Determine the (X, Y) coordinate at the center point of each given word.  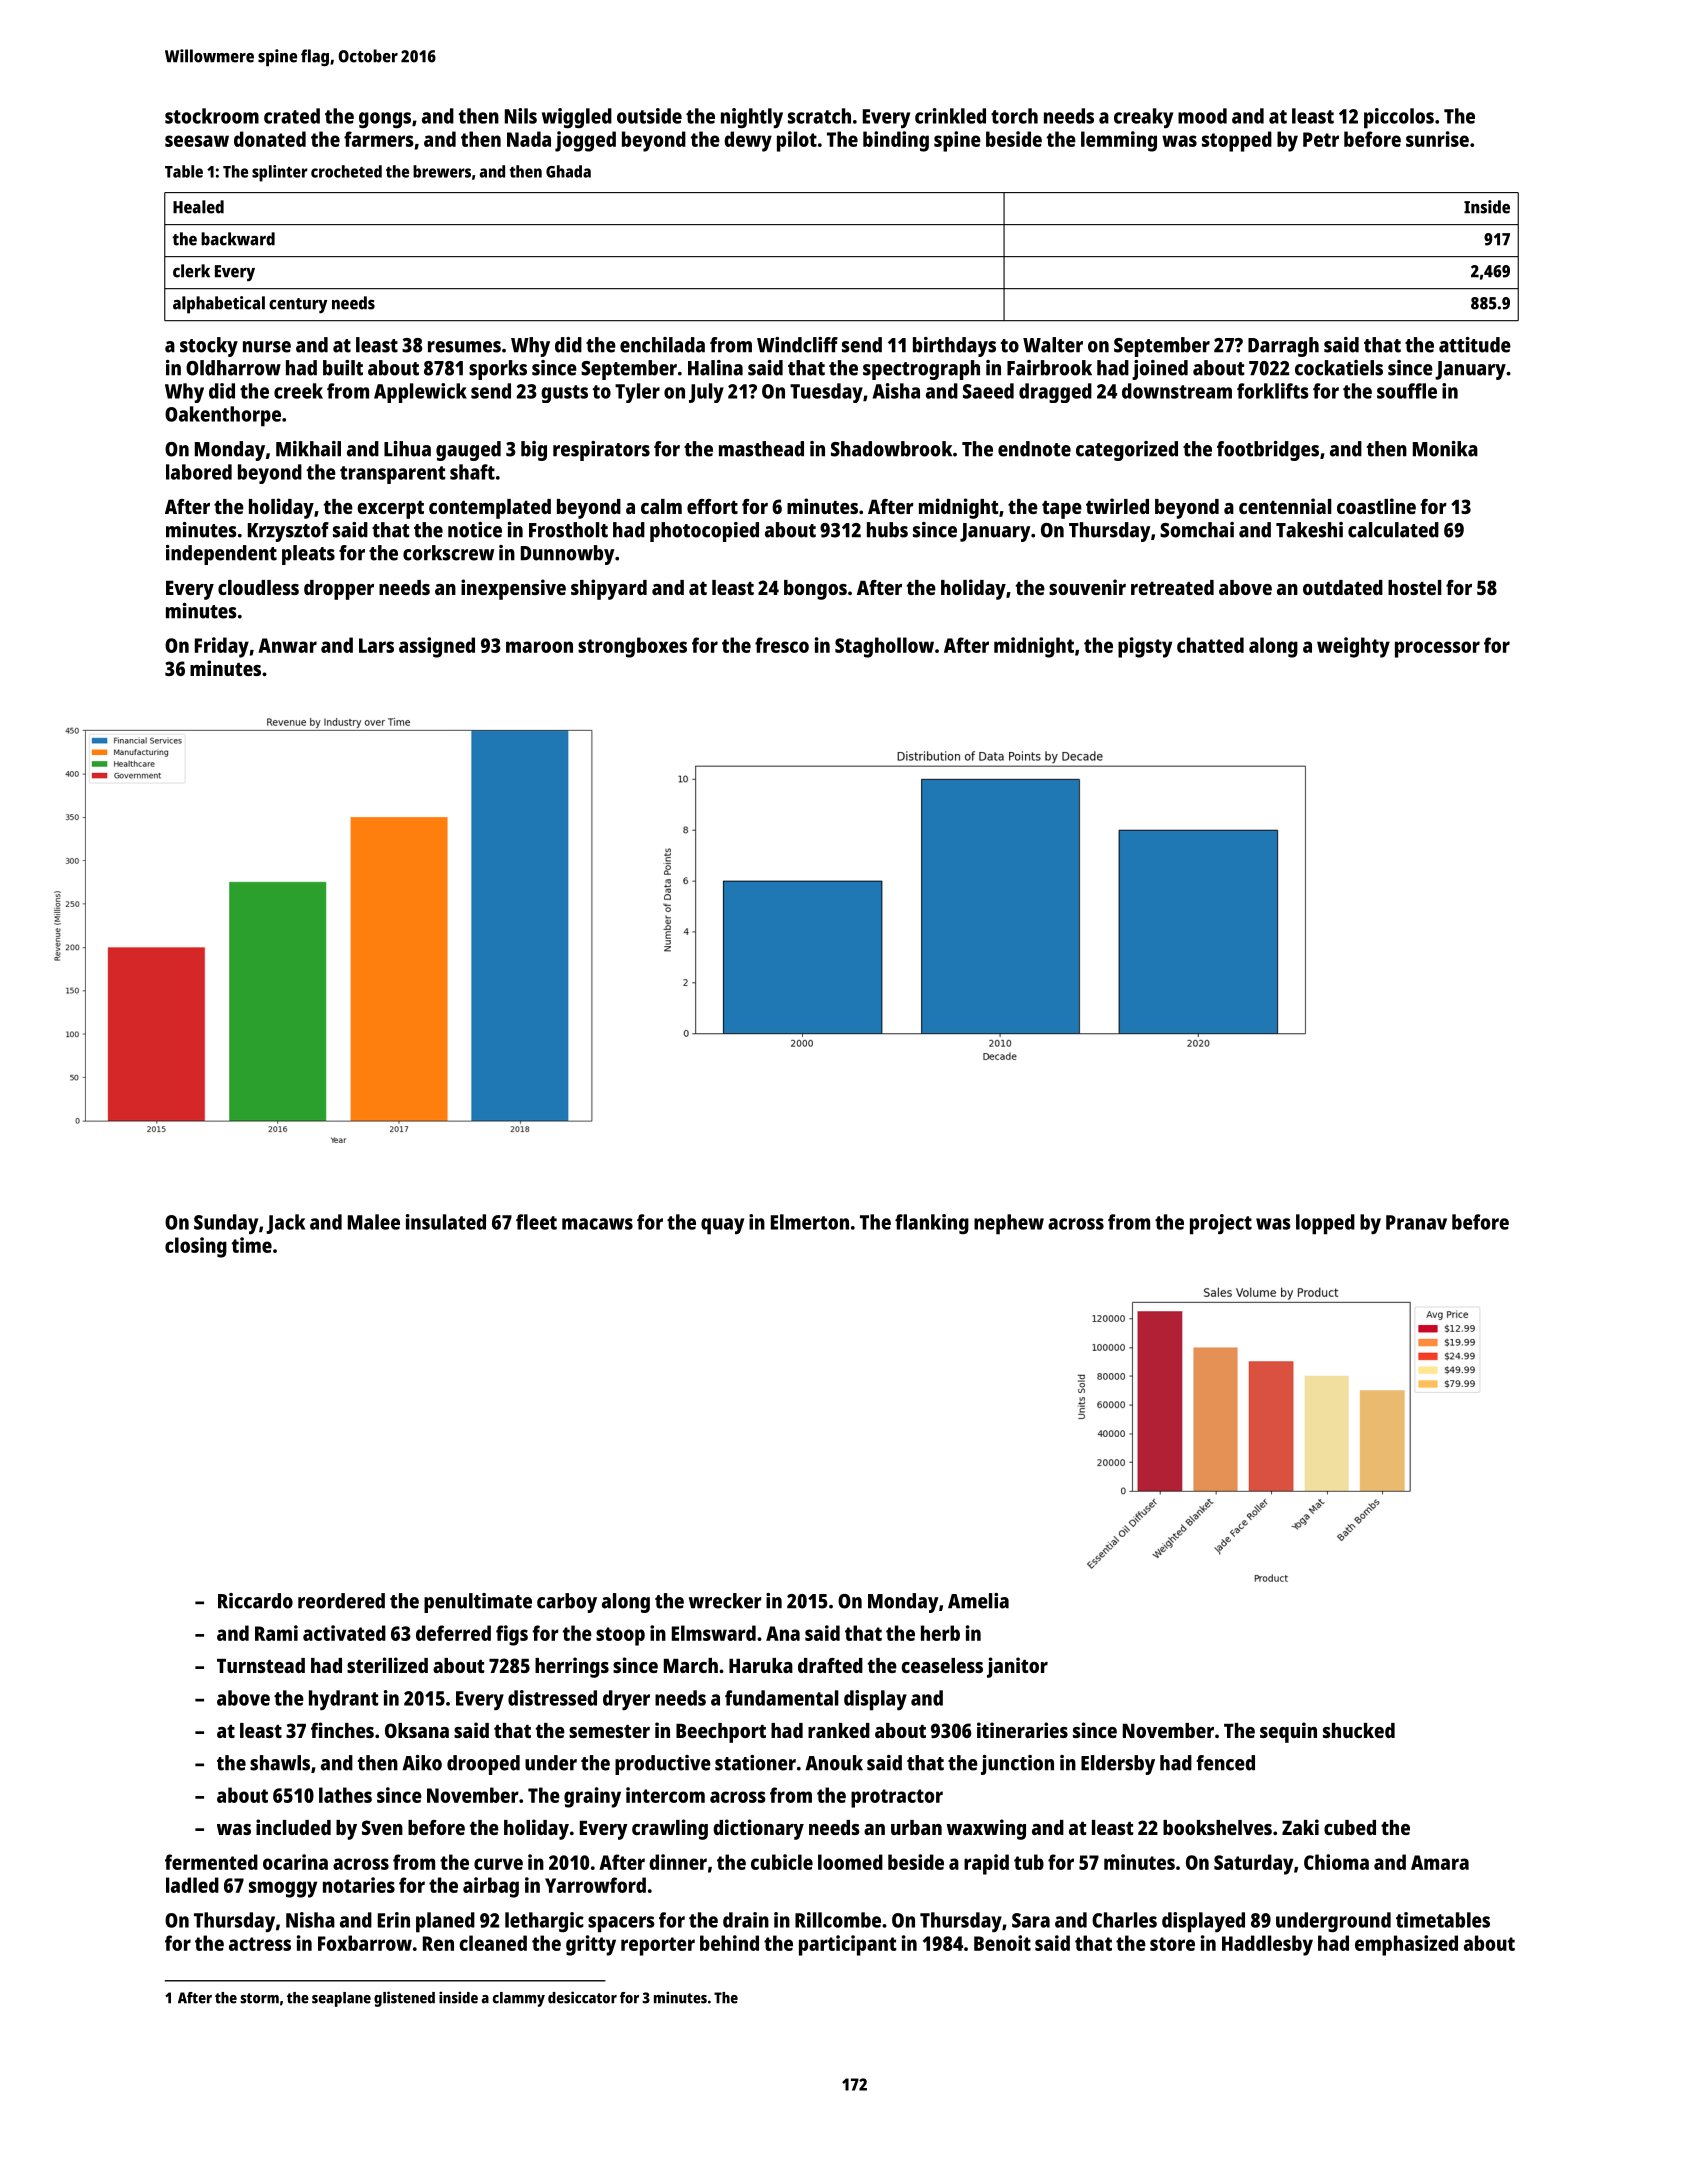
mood (1202, 116)
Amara (1440, 1862)
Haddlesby (1267, 1945)
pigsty (1145, 647)
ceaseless (942, 1665)
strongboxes (632, 647)
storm (259, 1998)
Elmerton (810, 1222)
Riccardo (255, 1601)
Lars (376, 645)
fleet (536, 1222)
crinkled (950, 116)
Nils (521, 116)
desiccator (582, 1997)
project (1221, 1224)
